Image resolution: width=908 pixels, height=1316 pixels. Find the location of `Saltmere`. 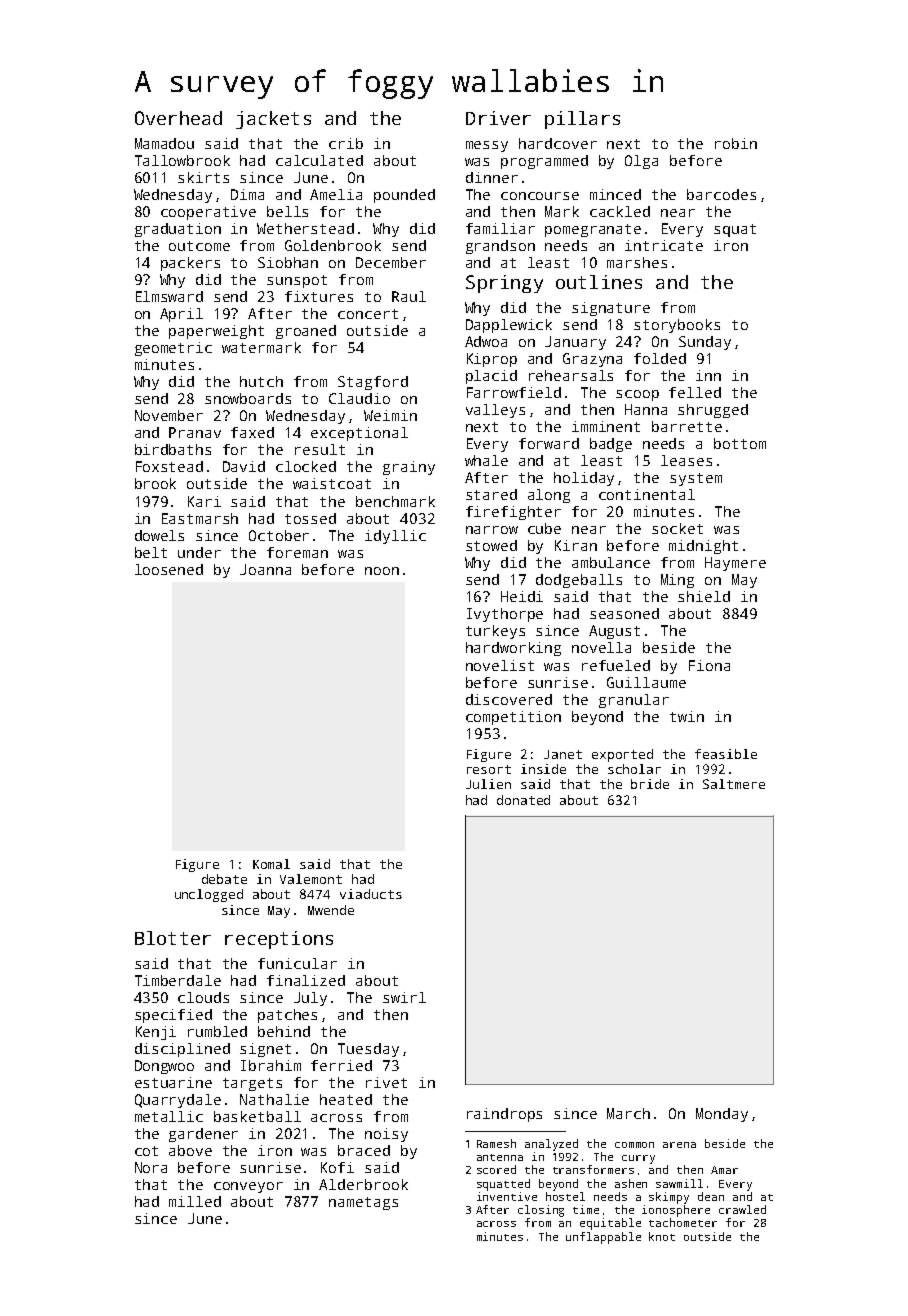

Saltmere is located at coordinates (734, 784).
